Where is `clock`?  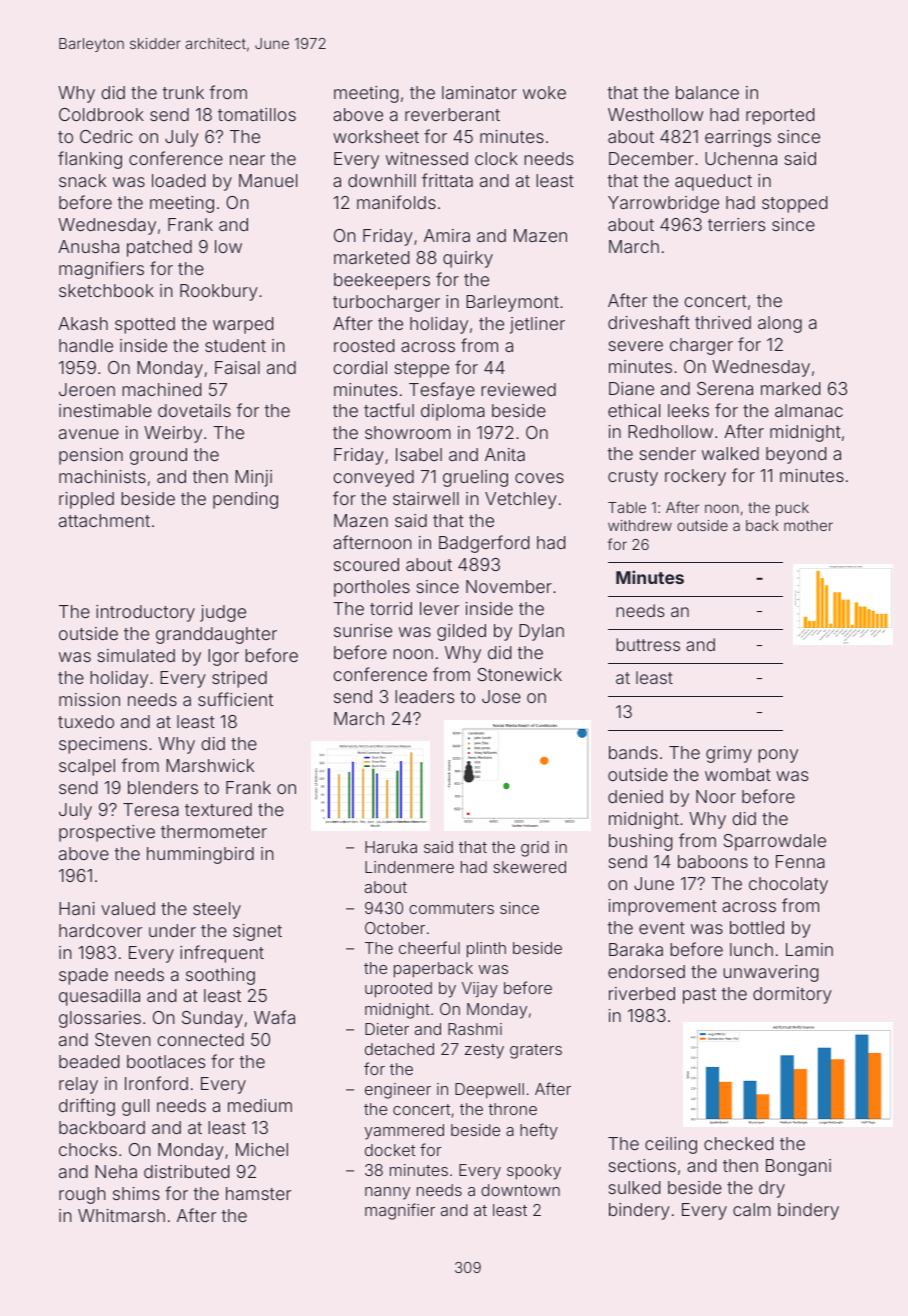
clock is located at coordinates (496, 158).
